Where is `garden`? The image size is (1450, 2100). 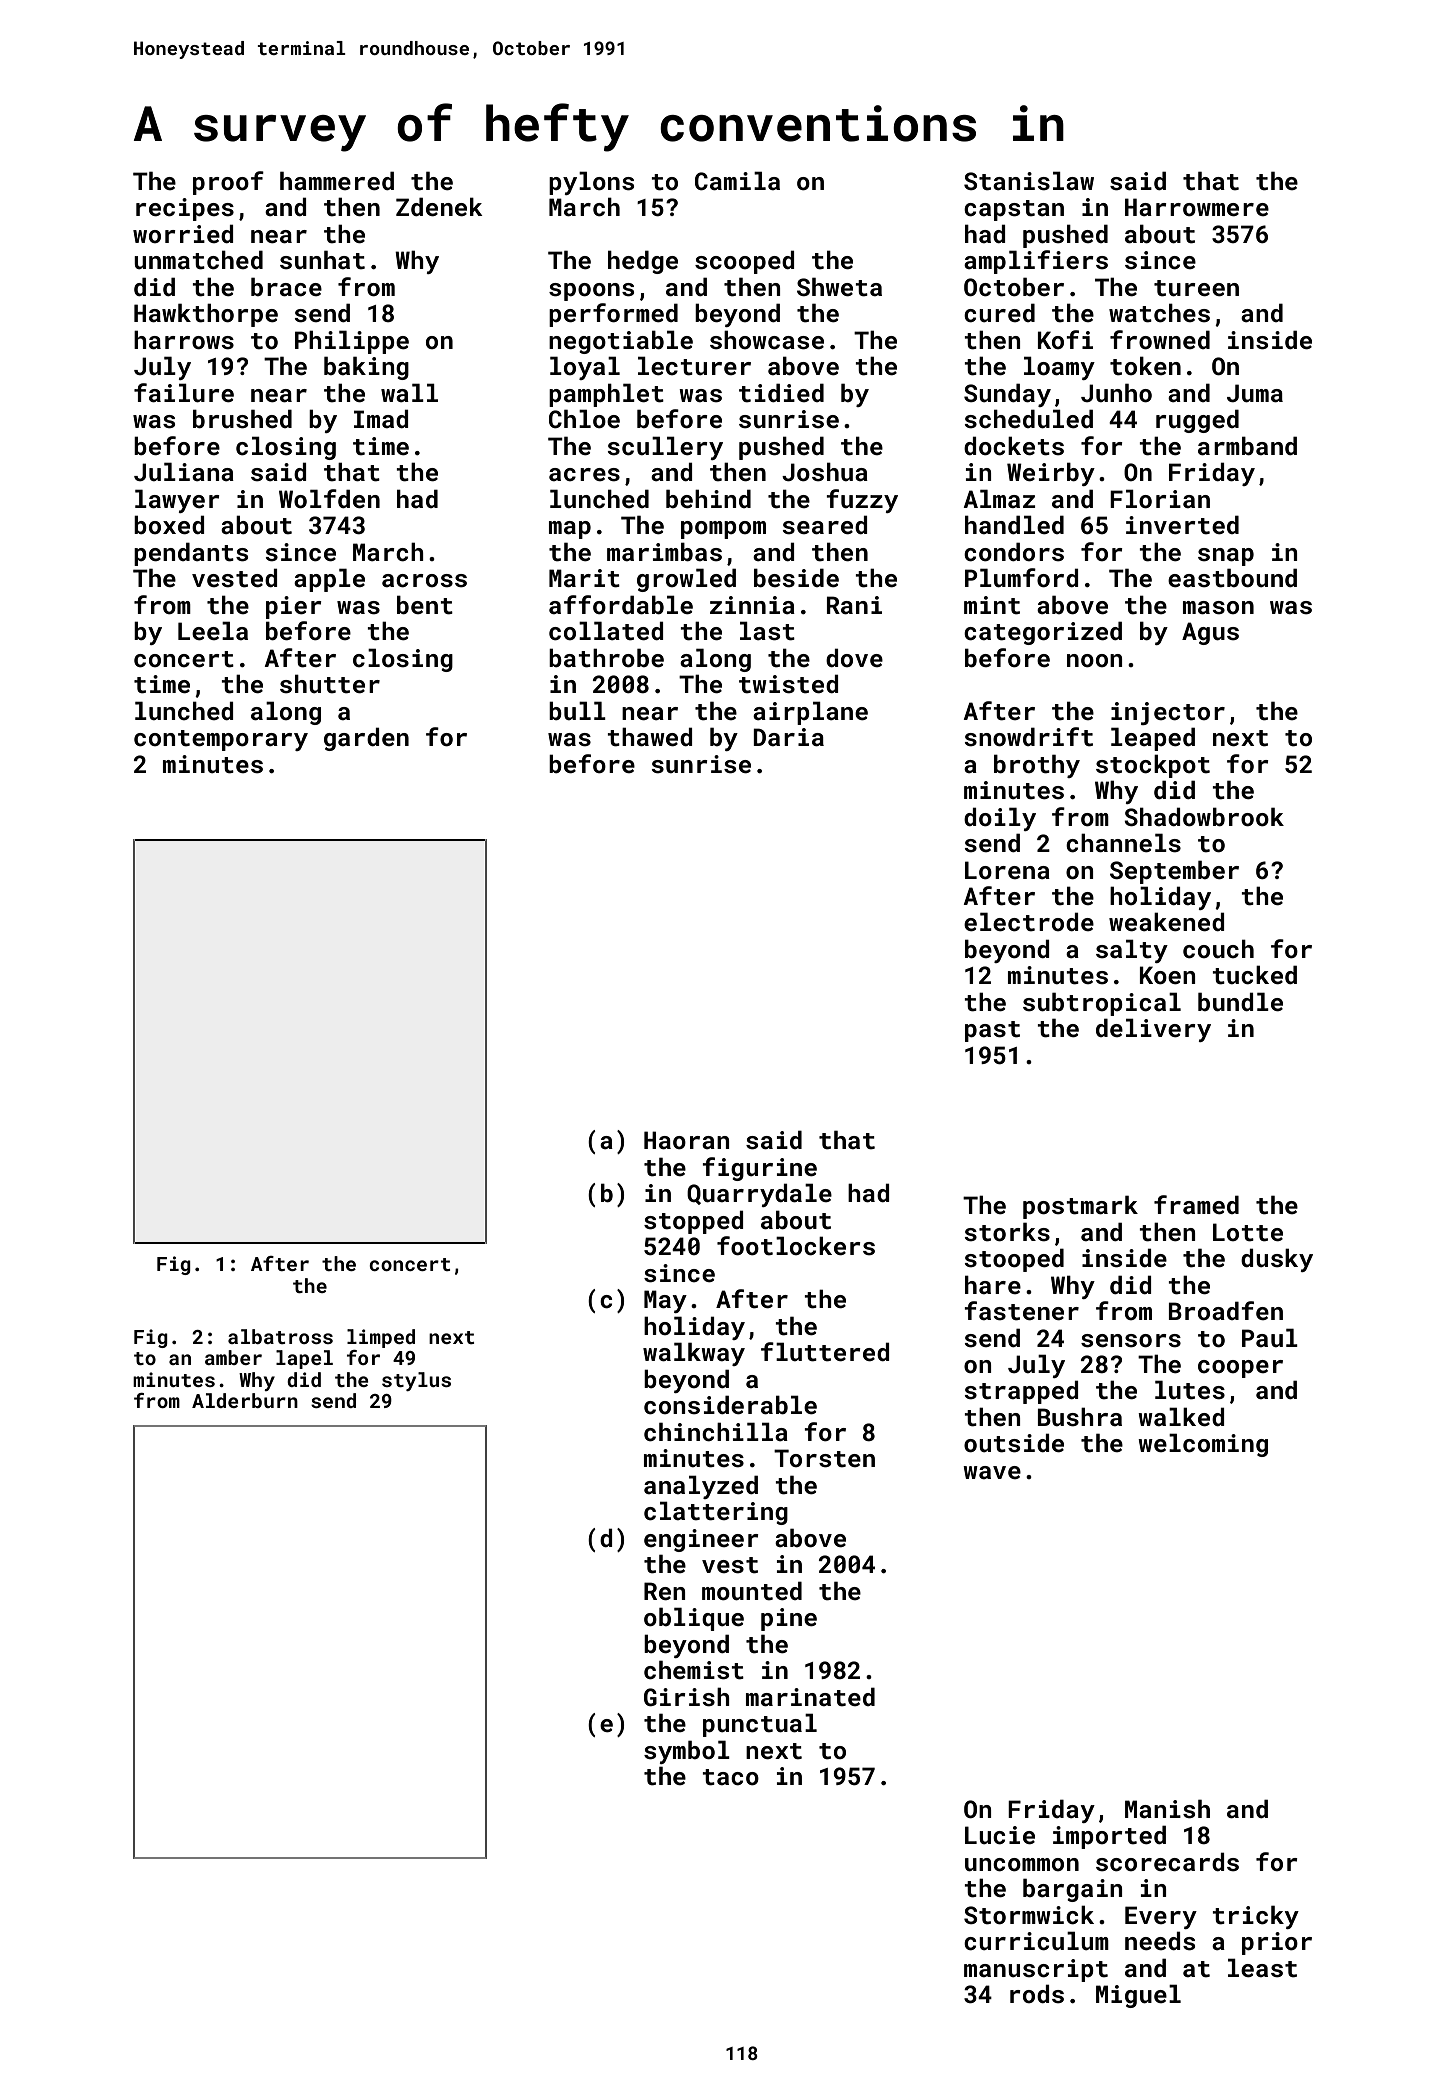
garden is located at coordinates (366, 739).
